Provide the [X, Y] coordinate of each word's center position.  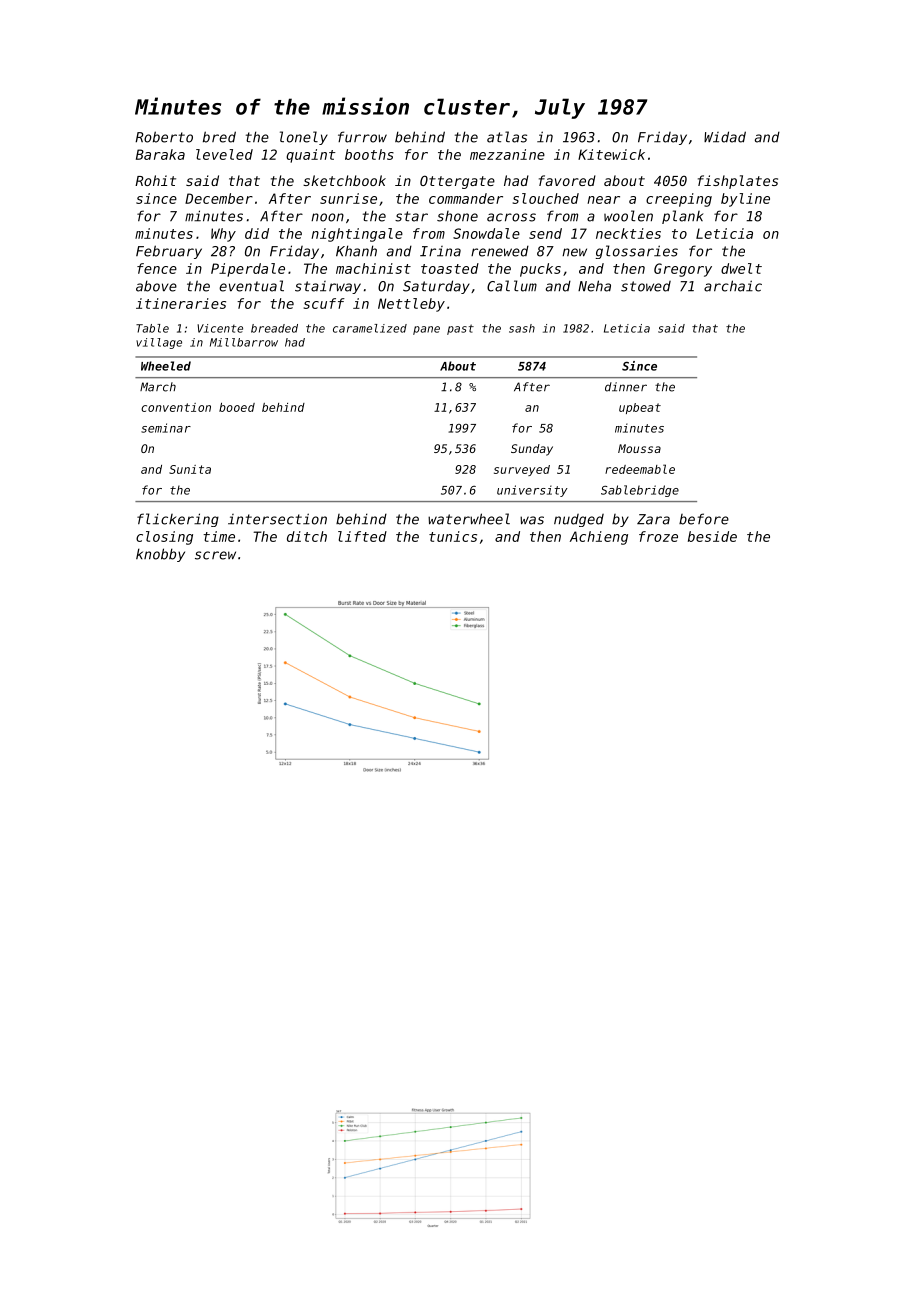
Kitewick [611, 154]
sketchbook [344, 180]
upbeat [640, 408]
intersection [277, 519]
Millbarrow [244, 342]
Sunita [190, 469]
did [257, 233]
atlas [507, 137]
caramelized [370, 328]
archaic [733, 286]
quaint [311, 156]
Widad [725, 137]
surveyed [522, 470]
